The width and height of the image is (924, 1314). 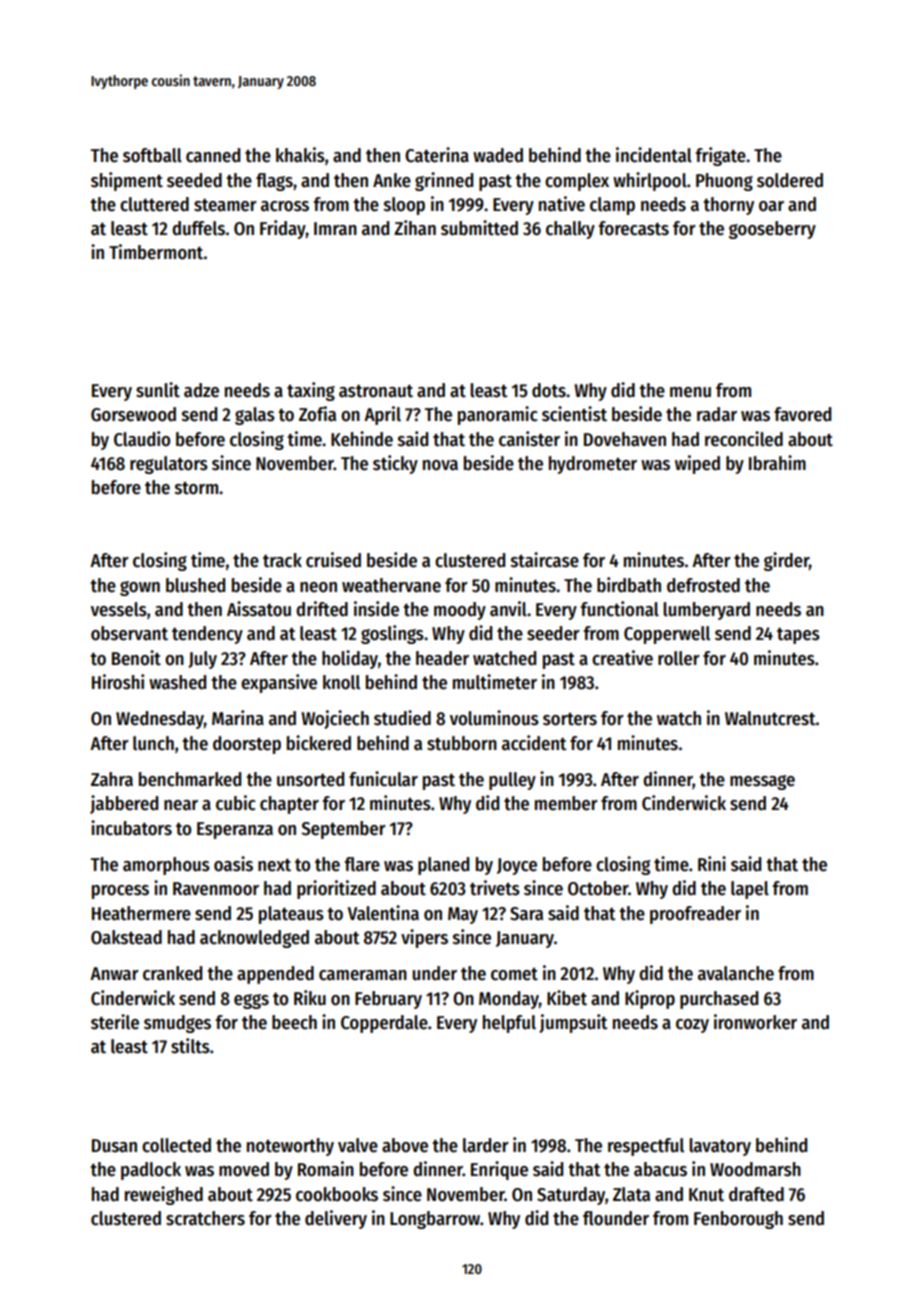 What do you see at coordinates (738, 1220) in the image?
I see `Fenborough` at bounding box center [738, 1220].
